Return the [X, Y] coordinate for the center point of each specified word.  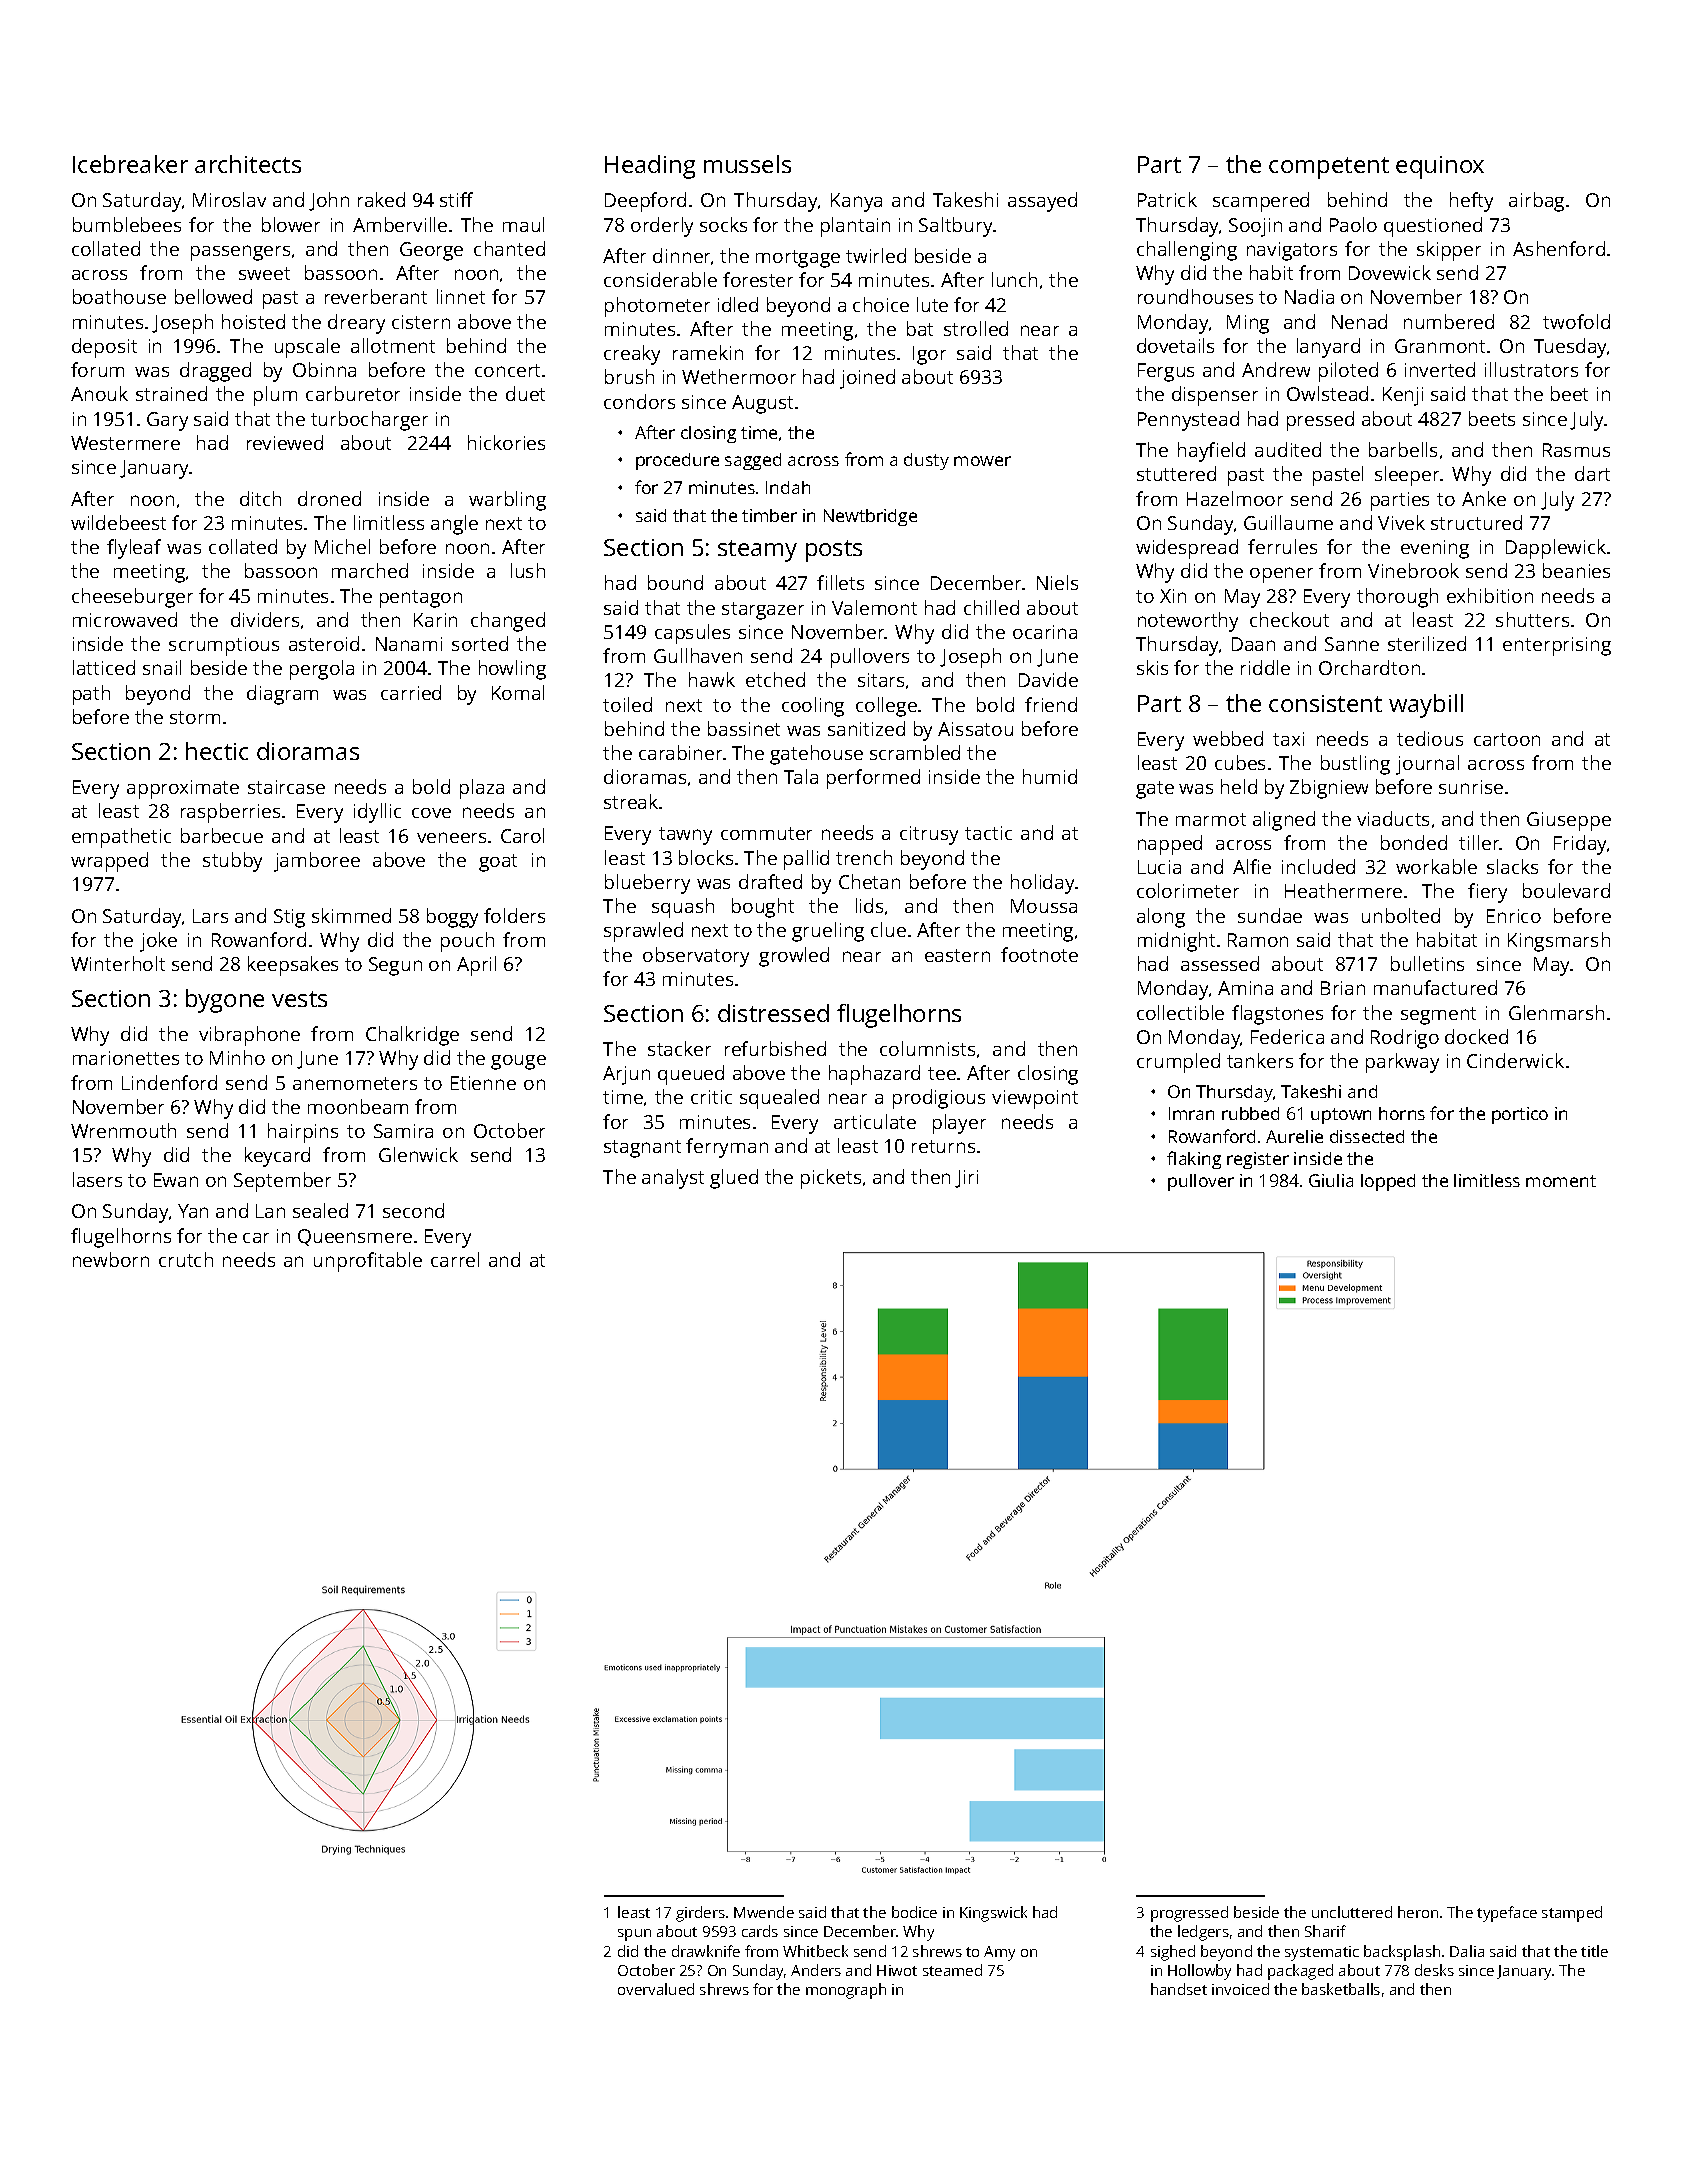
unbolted [1401, 915]
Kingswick [993, 1914]
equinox [1440, 167]
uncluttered [1352, 1912]
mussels [747, 164]
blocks [706, 857]
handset [1179, 1989]
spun [634, 1935]
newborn [111, 1259]
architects [248, 164]
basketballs [1341, 1989]
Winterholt [118, 963]
